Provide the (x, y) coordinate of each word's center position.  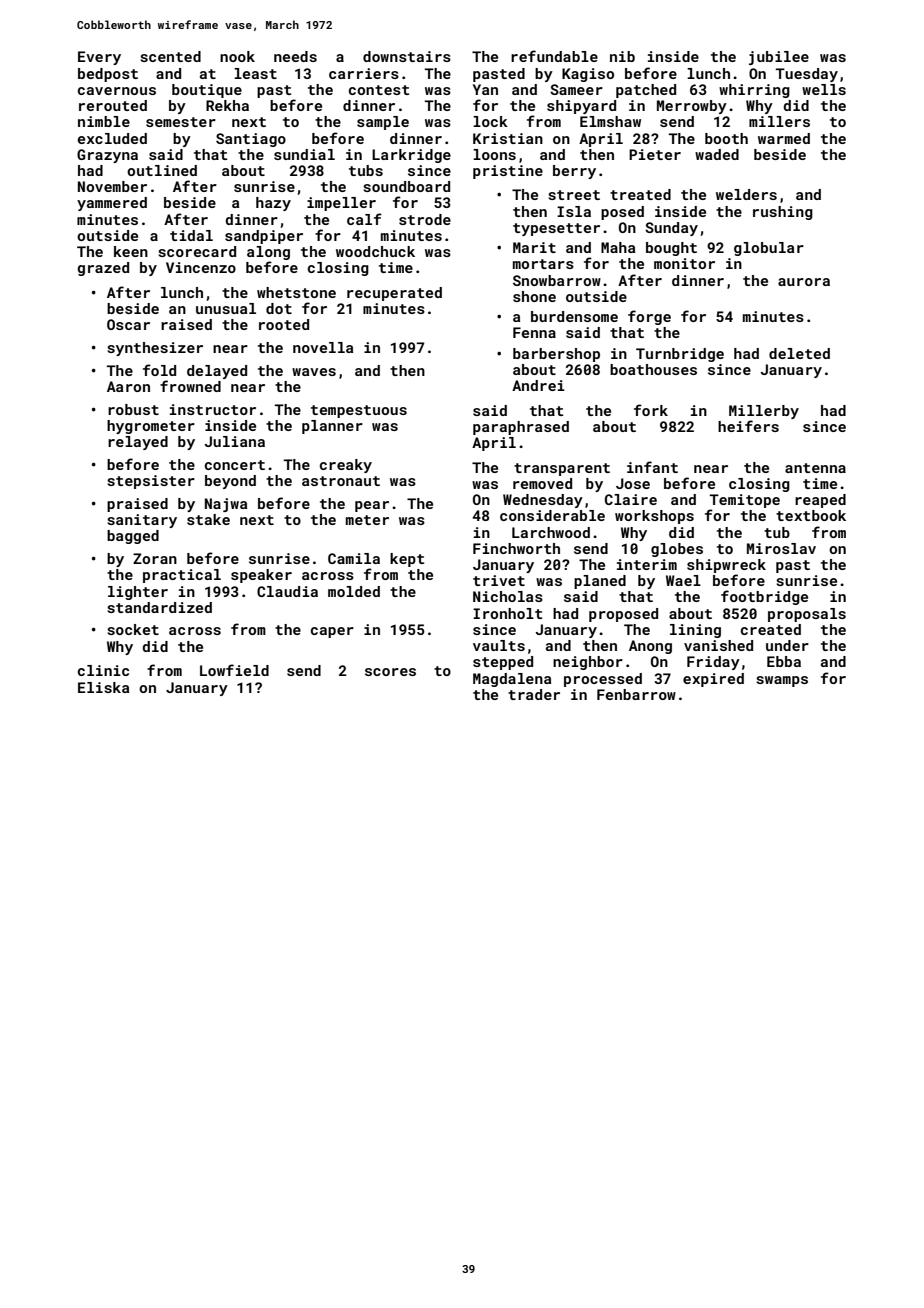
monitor (684, 263)
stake (208, 519)
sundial (304, 154)
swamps (782, 681)
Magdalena (512, 680)
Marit (534, 247)
